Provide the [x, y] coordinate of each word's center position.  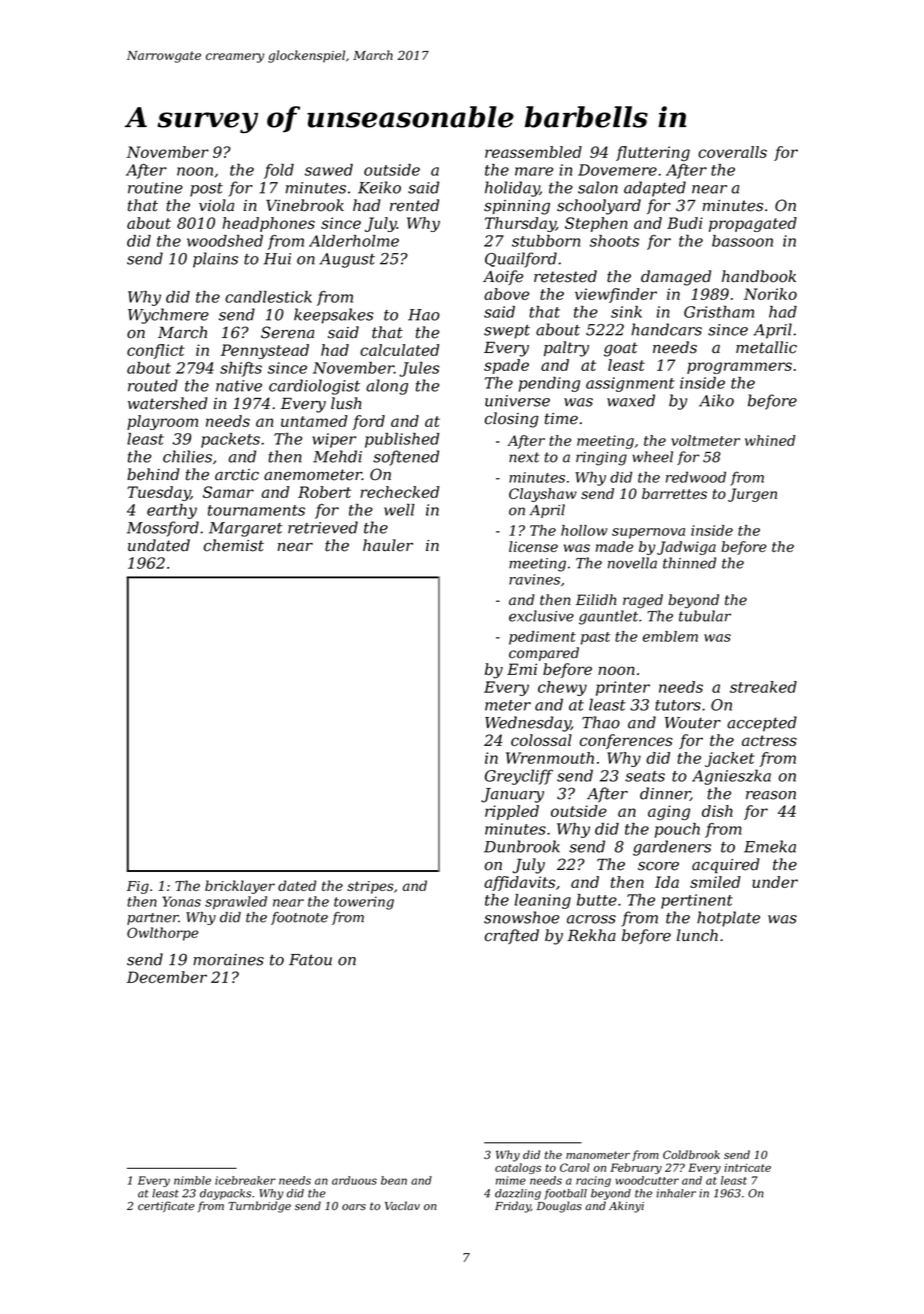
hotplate [728, 919]
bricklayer [240, 887]
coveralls [732, 152]
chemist [234, 545]
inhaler [676, 1193]
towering [364, 903]
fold [279, 171]
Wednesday [528, 724]
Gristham [719, 312]
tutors [678, 705]
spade [506, 366]
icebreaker [245, 1180]
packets [230, 440]
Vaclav [402, 1205]
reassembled [533, 152]
